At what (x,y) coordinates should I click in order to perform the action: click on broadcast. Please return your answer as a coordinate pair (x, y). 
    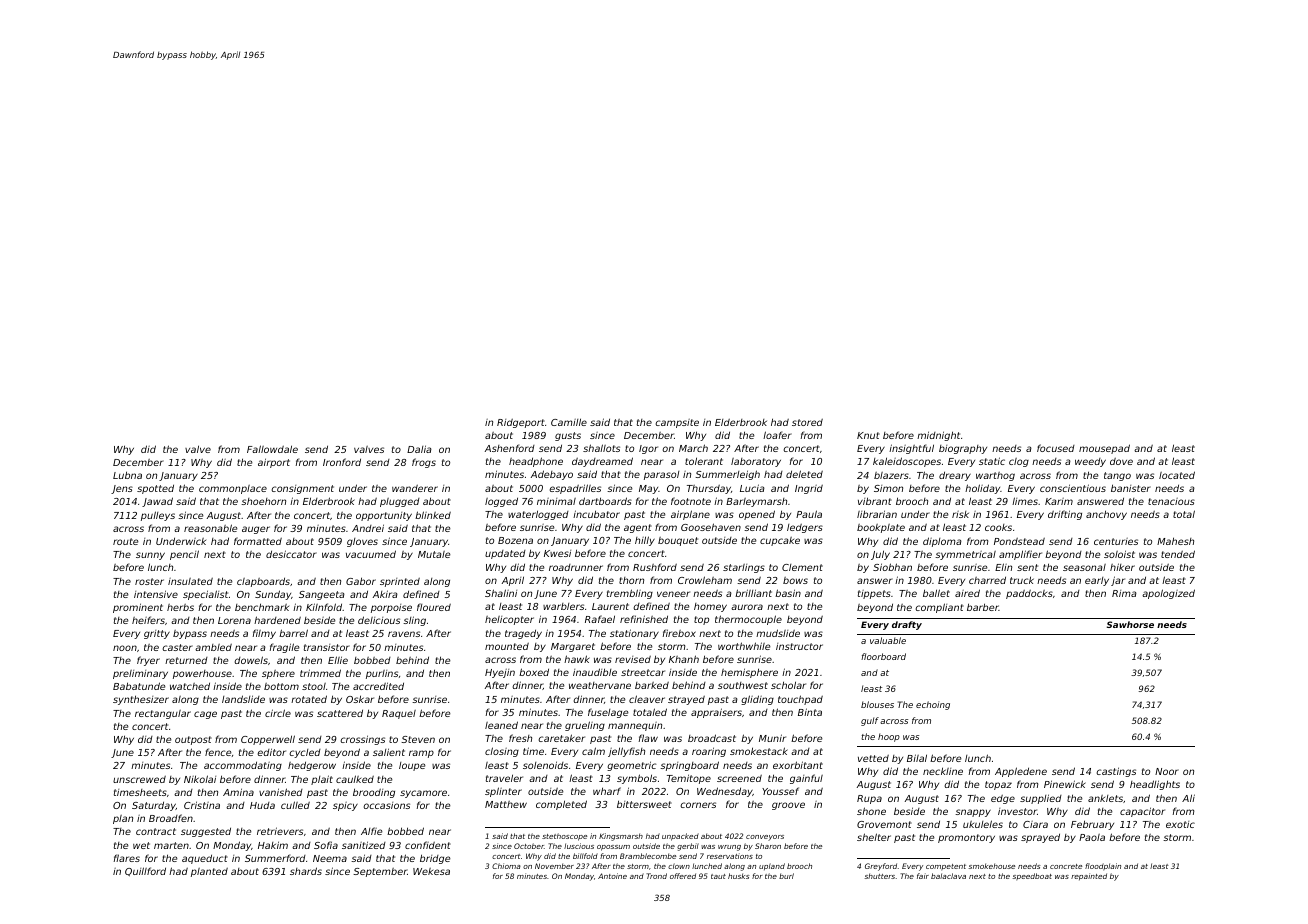
    Looking at the image, I should click on (712, 738).
